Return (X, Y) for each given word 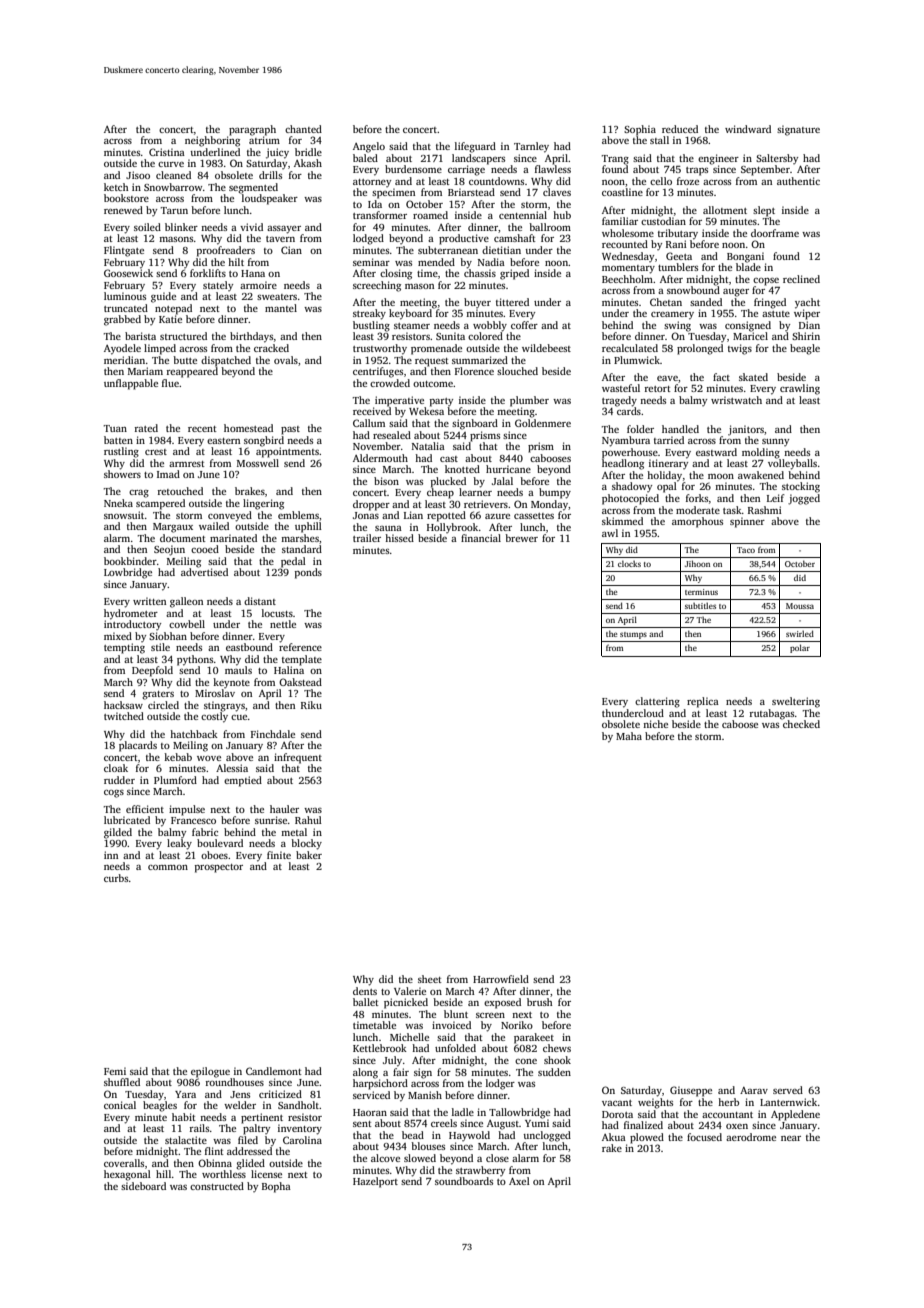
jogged (804, 499)
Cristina (167, 152)
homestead (248, 428)
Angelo (369, 147)
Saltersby (777, 159)
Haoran (370, 1112)
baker (309, 855)
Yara (185, 1094)
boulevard (220, 843)
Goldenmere (543, 423)
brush (540, 1002)
